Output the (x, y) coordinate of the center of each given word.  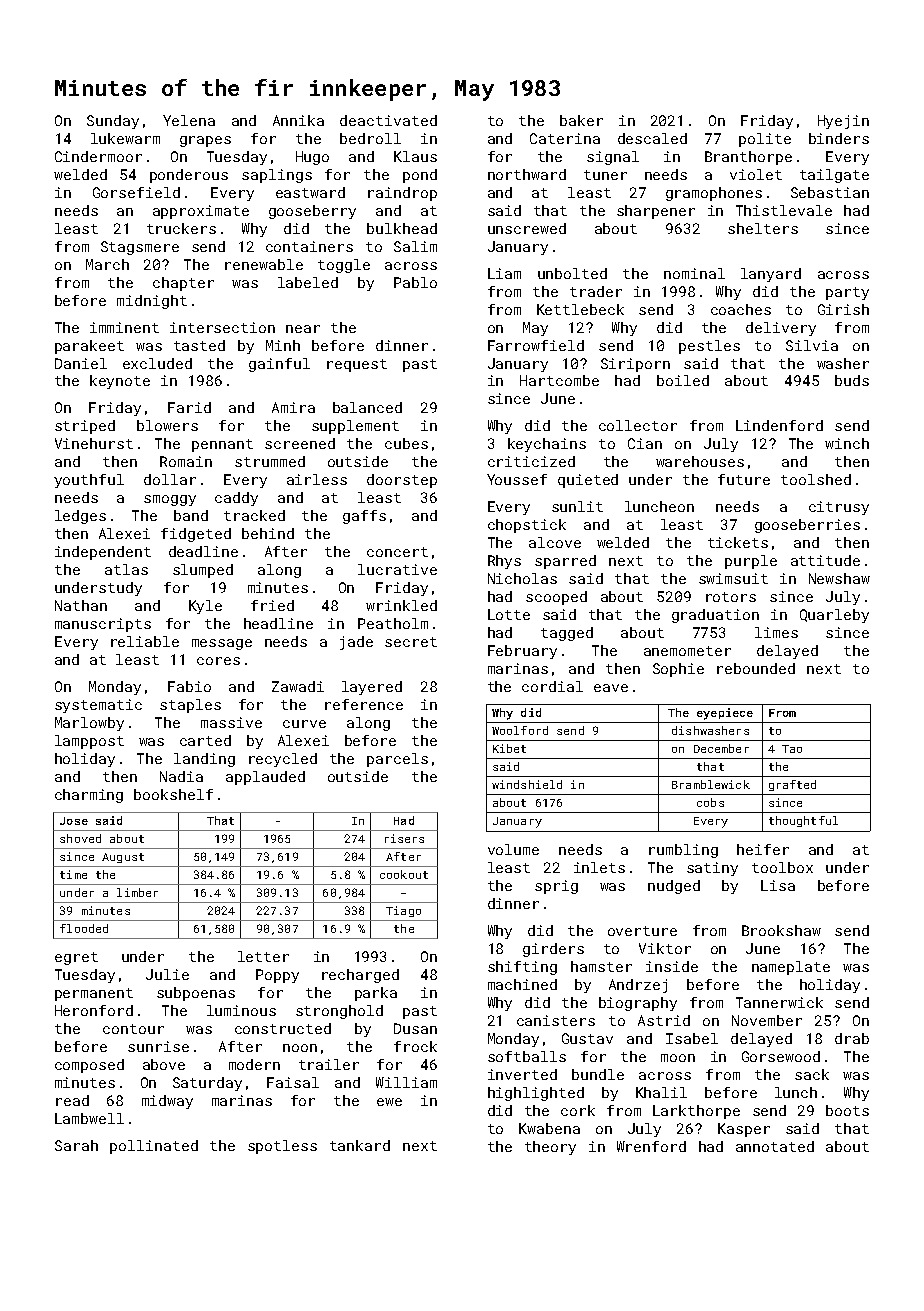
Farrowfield (536, 345)
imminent (124, 327)
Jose (74, 821)
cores (218, 661)
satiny (712, 869)
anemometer (687, 651)
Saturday (207, 1084)
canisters (556, 1020)
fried (272, 605)
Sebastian (830, 192)
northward (527, 174)
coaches (741, 309)
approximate (201, 212)
